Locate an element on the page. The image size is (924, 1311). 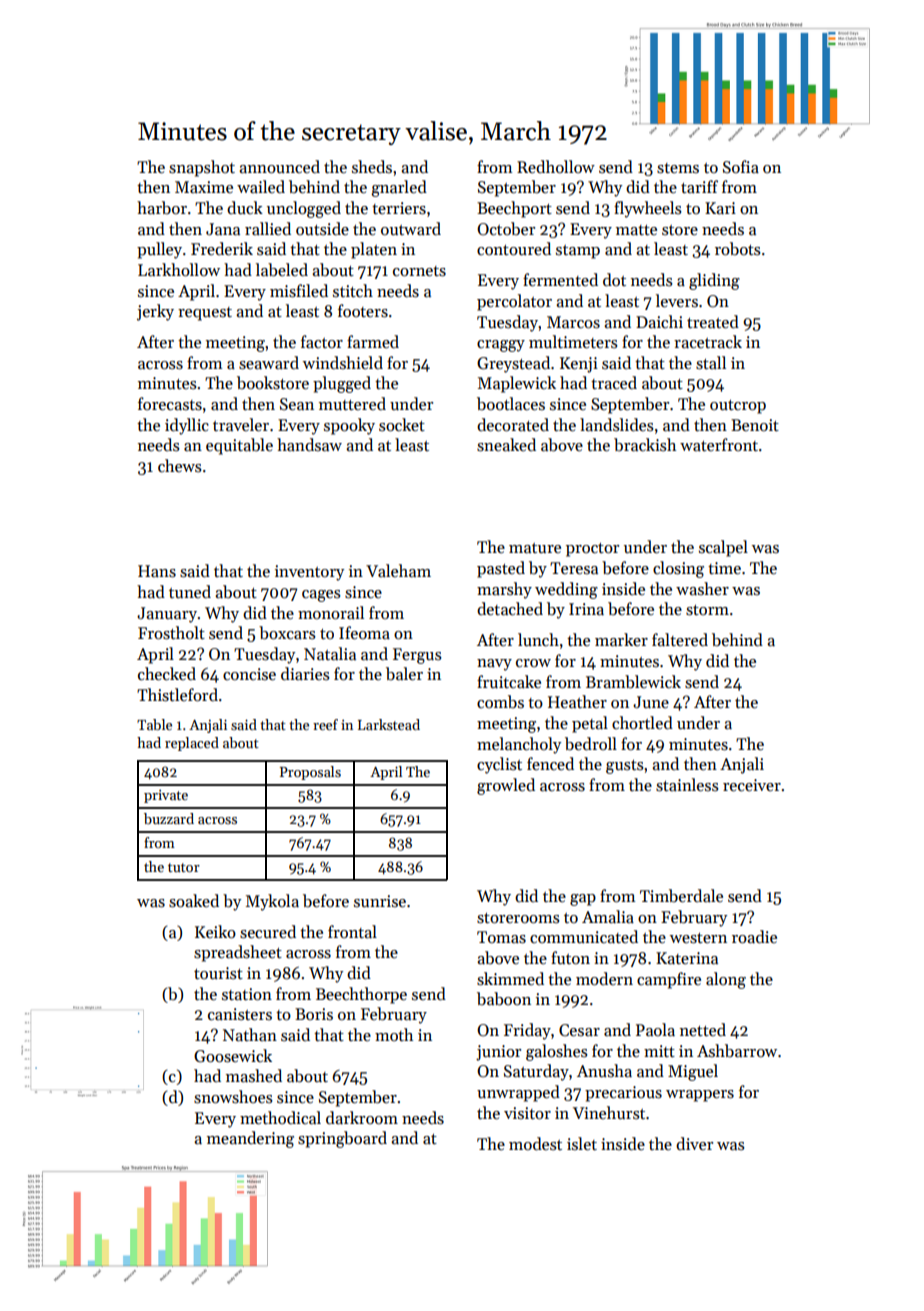
meandering is located at coordinates (250, 1139).
